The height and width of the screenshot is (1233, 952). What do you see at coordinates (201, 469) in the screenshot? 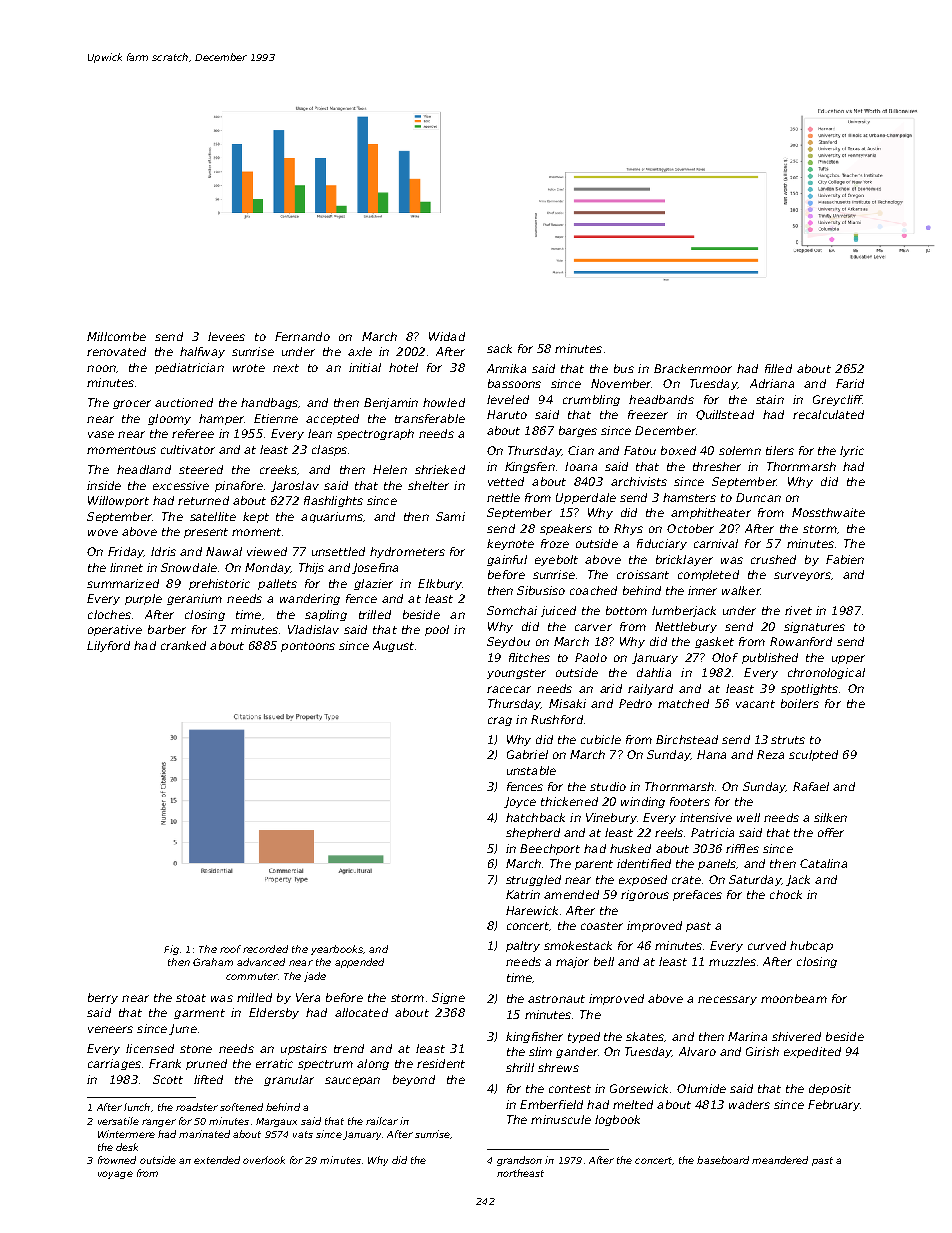
I see `steered` at bounding box center [201, 469].
